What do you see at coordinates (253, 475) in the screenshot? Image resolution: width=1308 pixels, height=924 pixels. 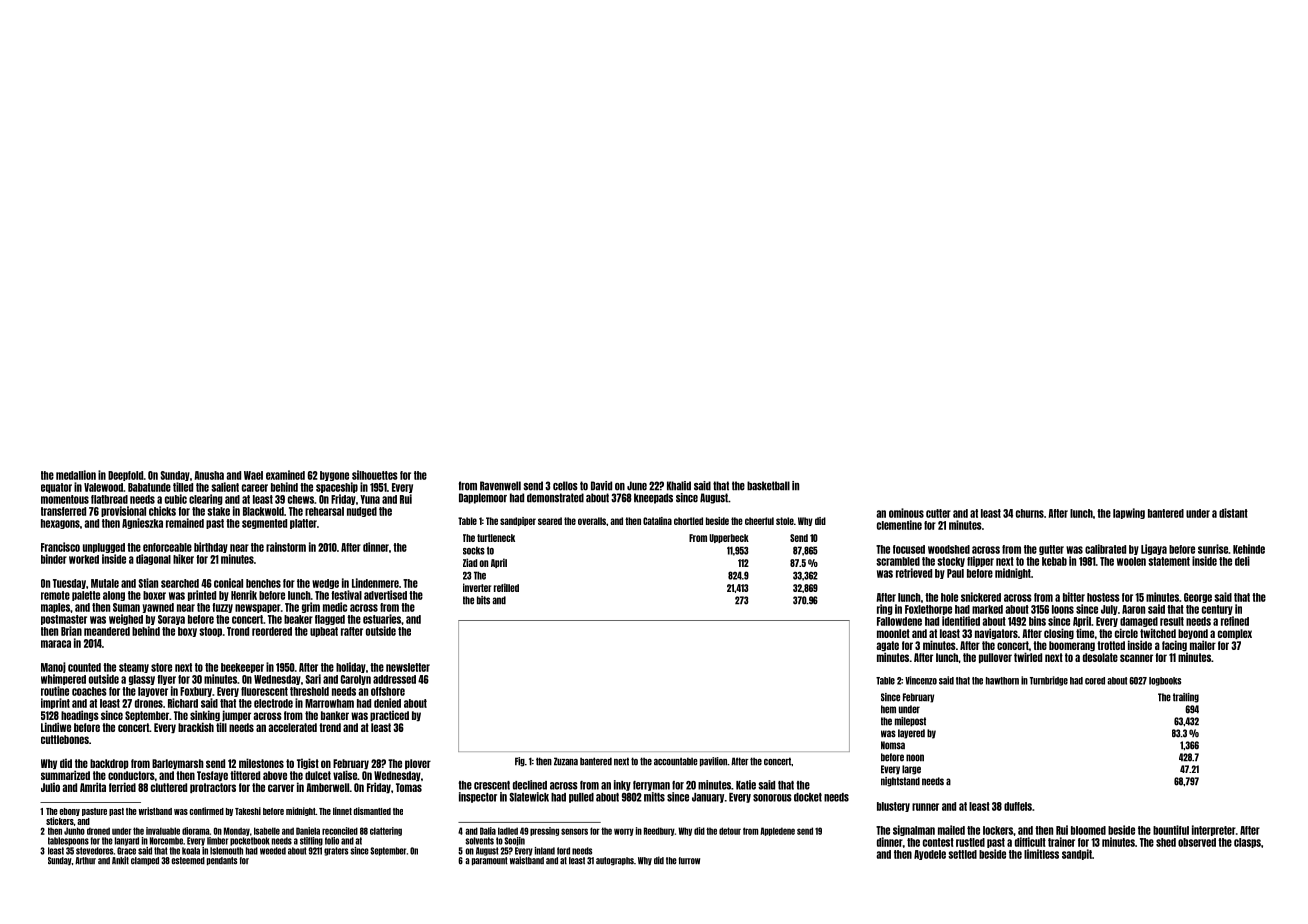 I see `Wael` at bounding box center [253, 475].
